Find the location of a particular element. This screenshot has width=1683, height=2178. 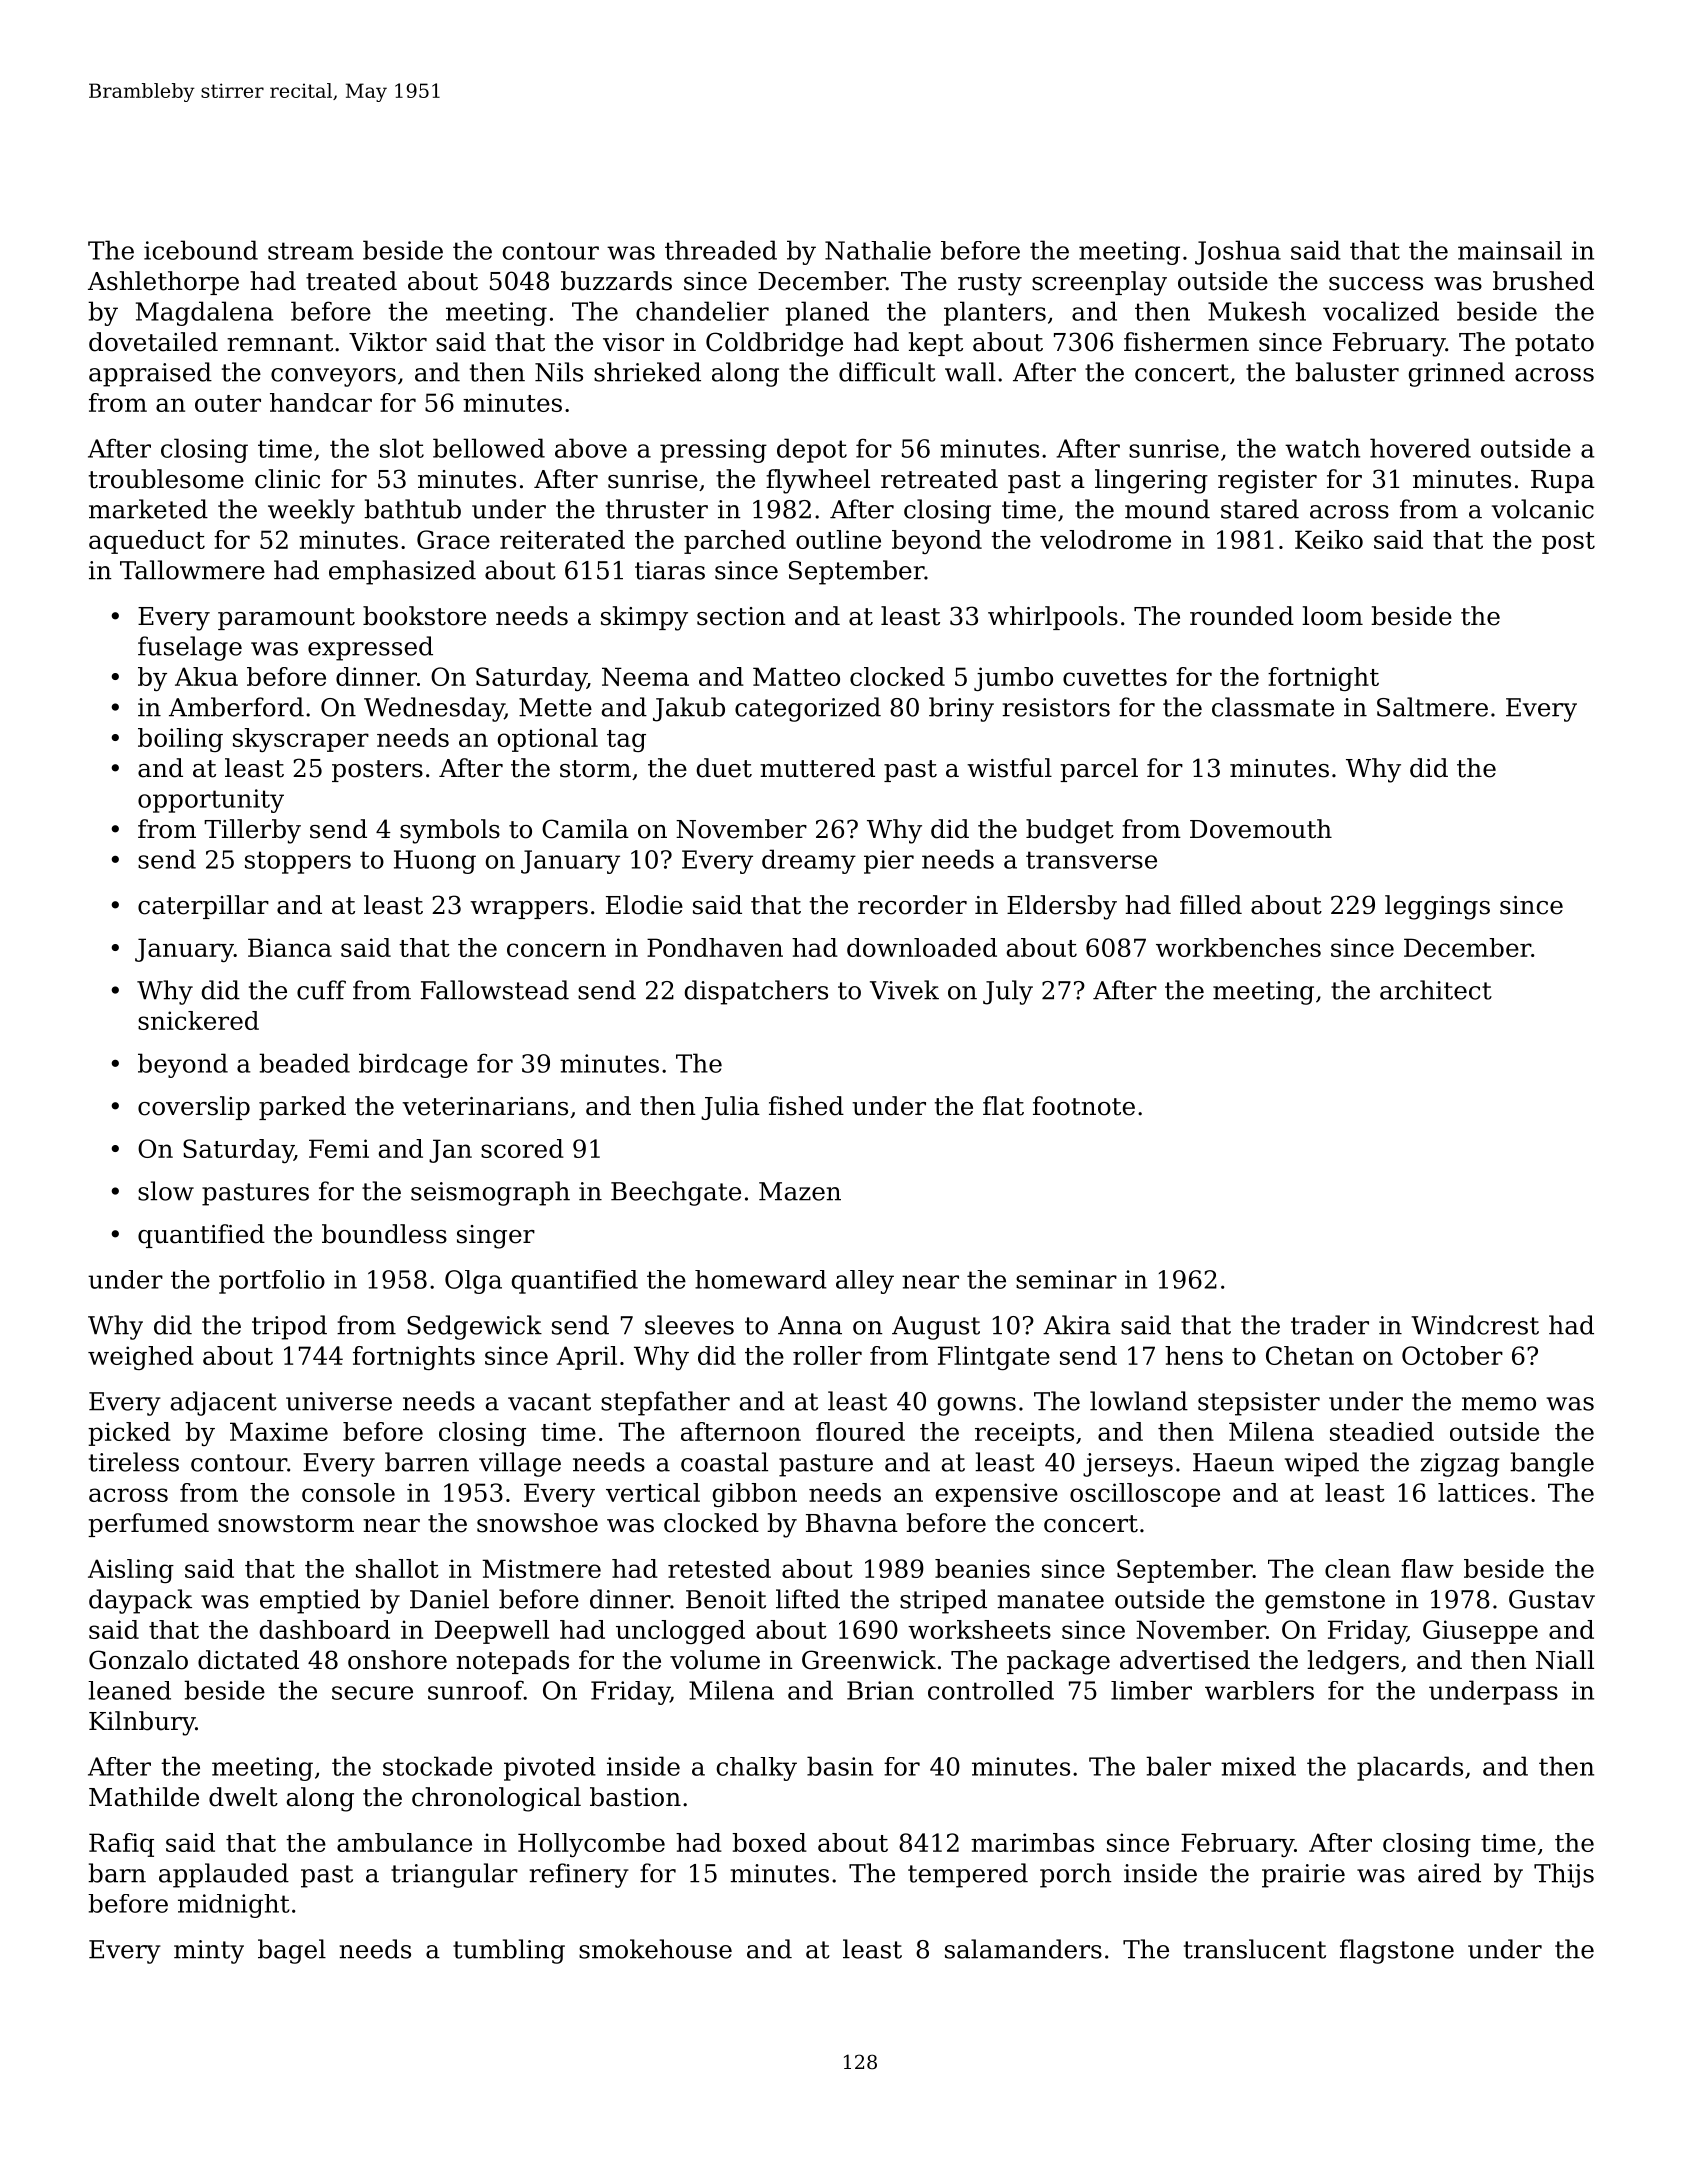

architect is located at coordinates (1436, 990).
